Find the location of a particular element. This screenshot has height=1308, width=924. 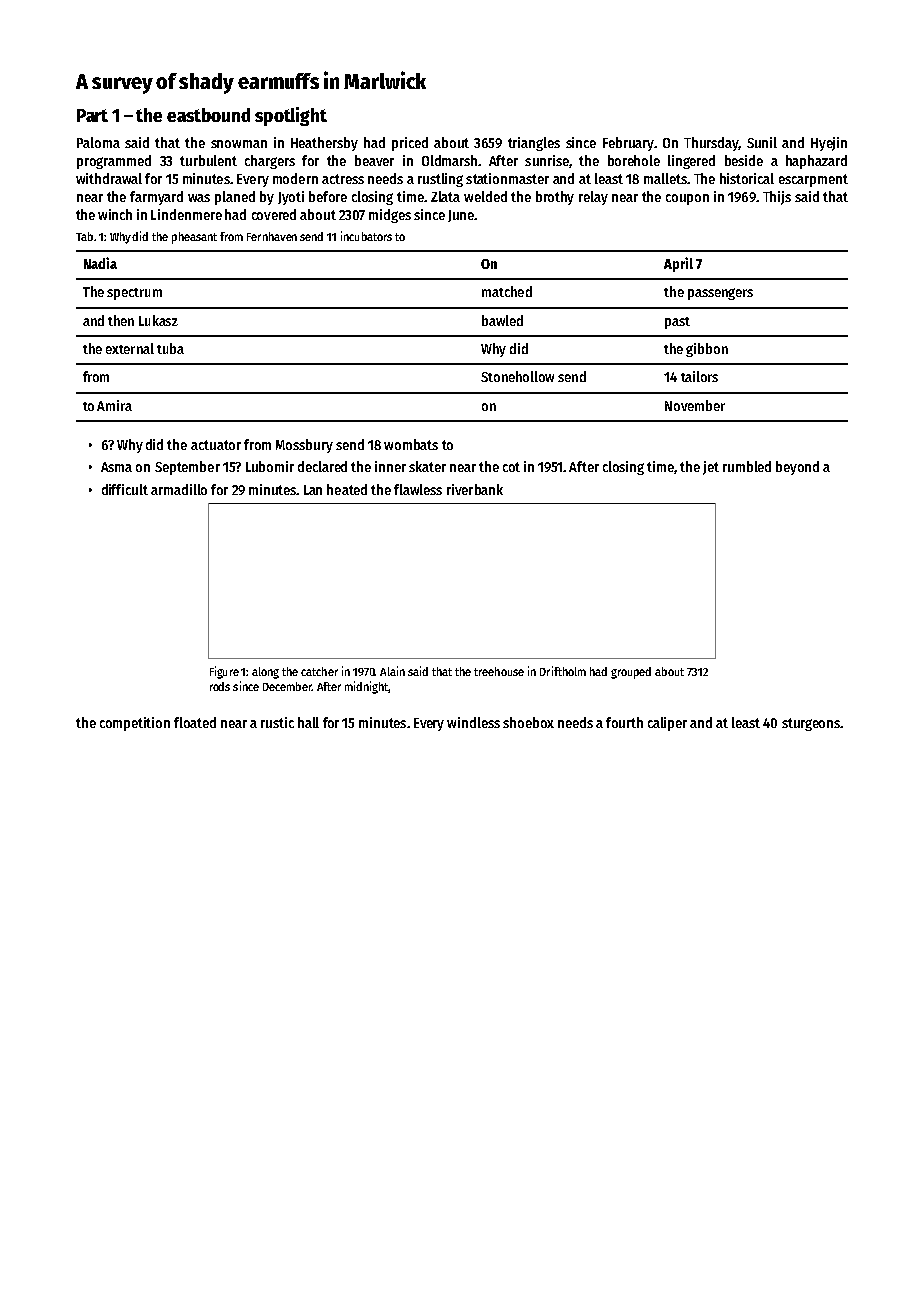

matched is located at coordinates (507, 291).
